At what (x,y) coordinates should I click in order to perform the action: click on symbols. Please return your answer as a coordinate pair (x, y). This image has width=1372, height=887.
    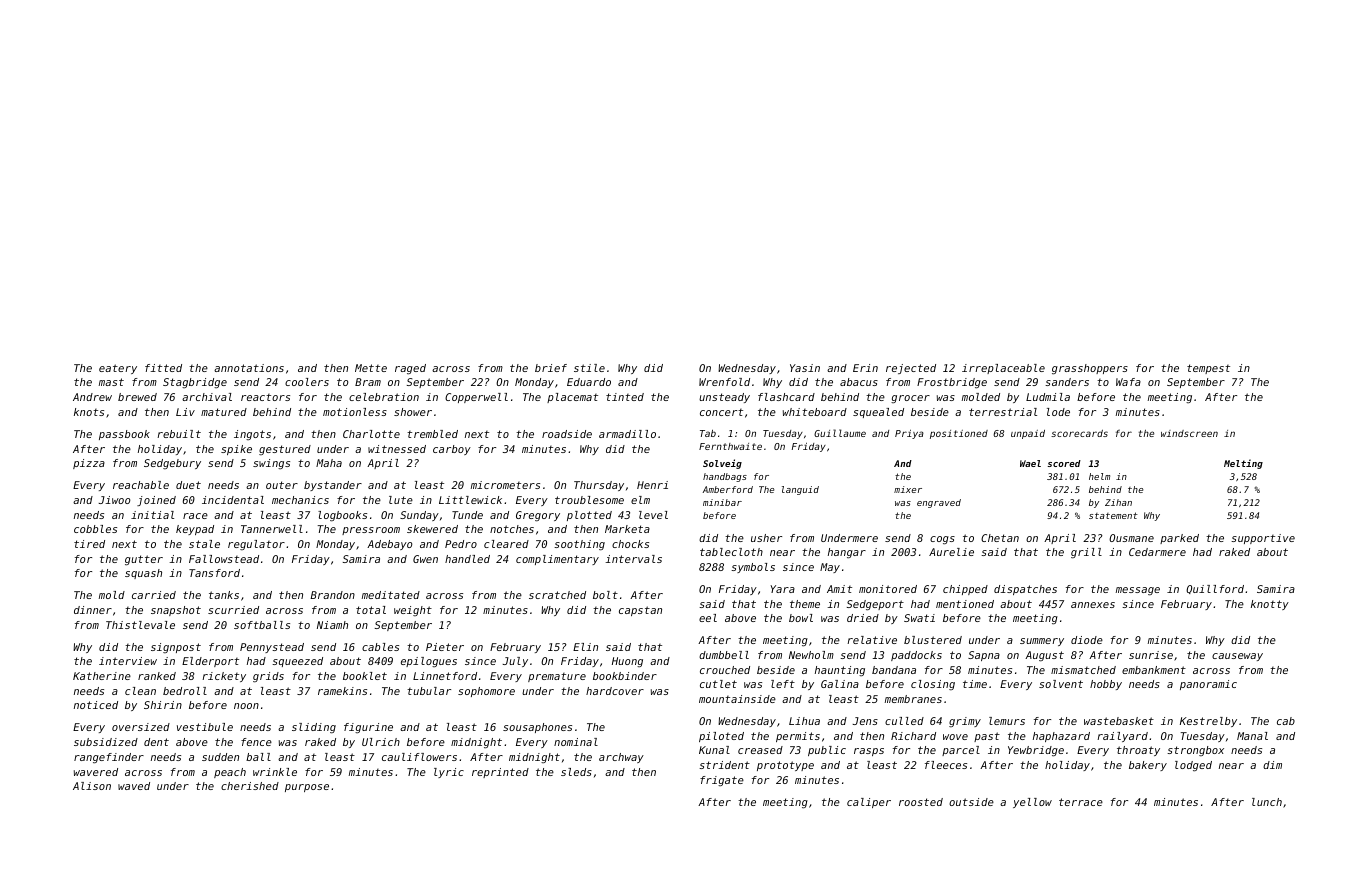
    Looking at the image, I should click on (753, 568).
